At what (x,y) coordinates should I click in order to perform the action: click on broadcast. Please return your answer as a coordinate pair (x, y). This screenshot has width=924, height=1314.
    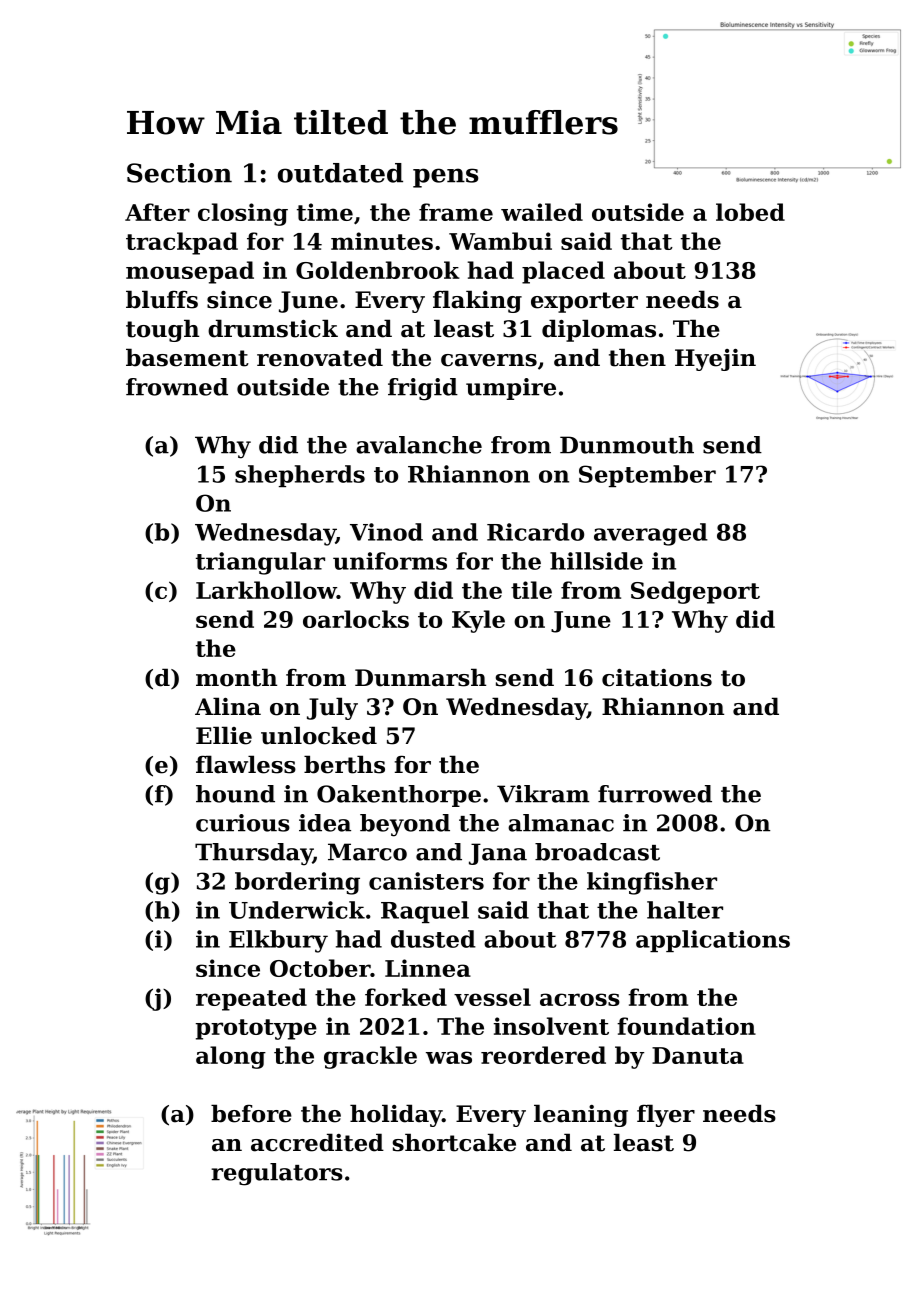
    Looking at the image, I should click on (597, 852).
